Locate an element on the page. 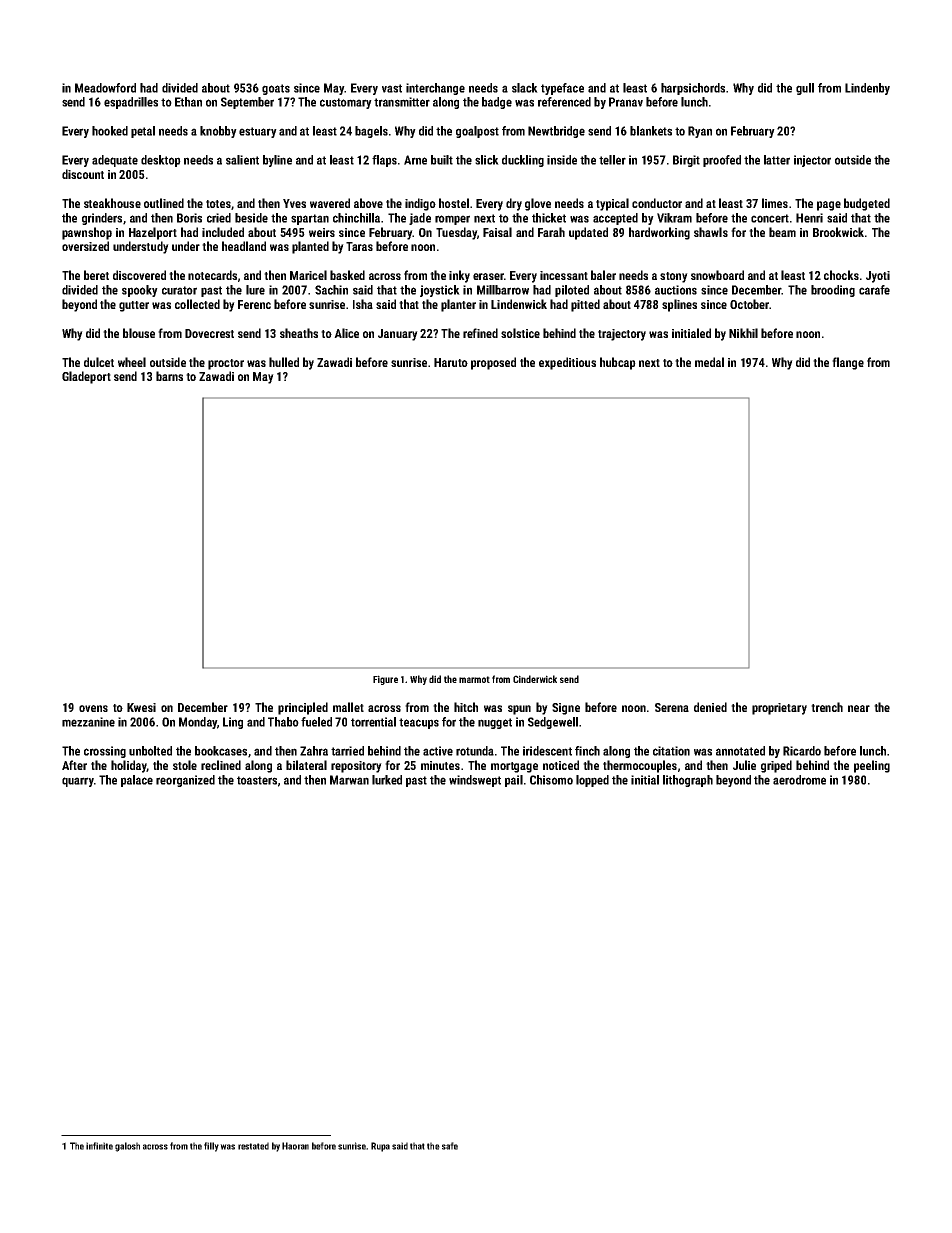  Figure is located at coordinates (385, 680).
